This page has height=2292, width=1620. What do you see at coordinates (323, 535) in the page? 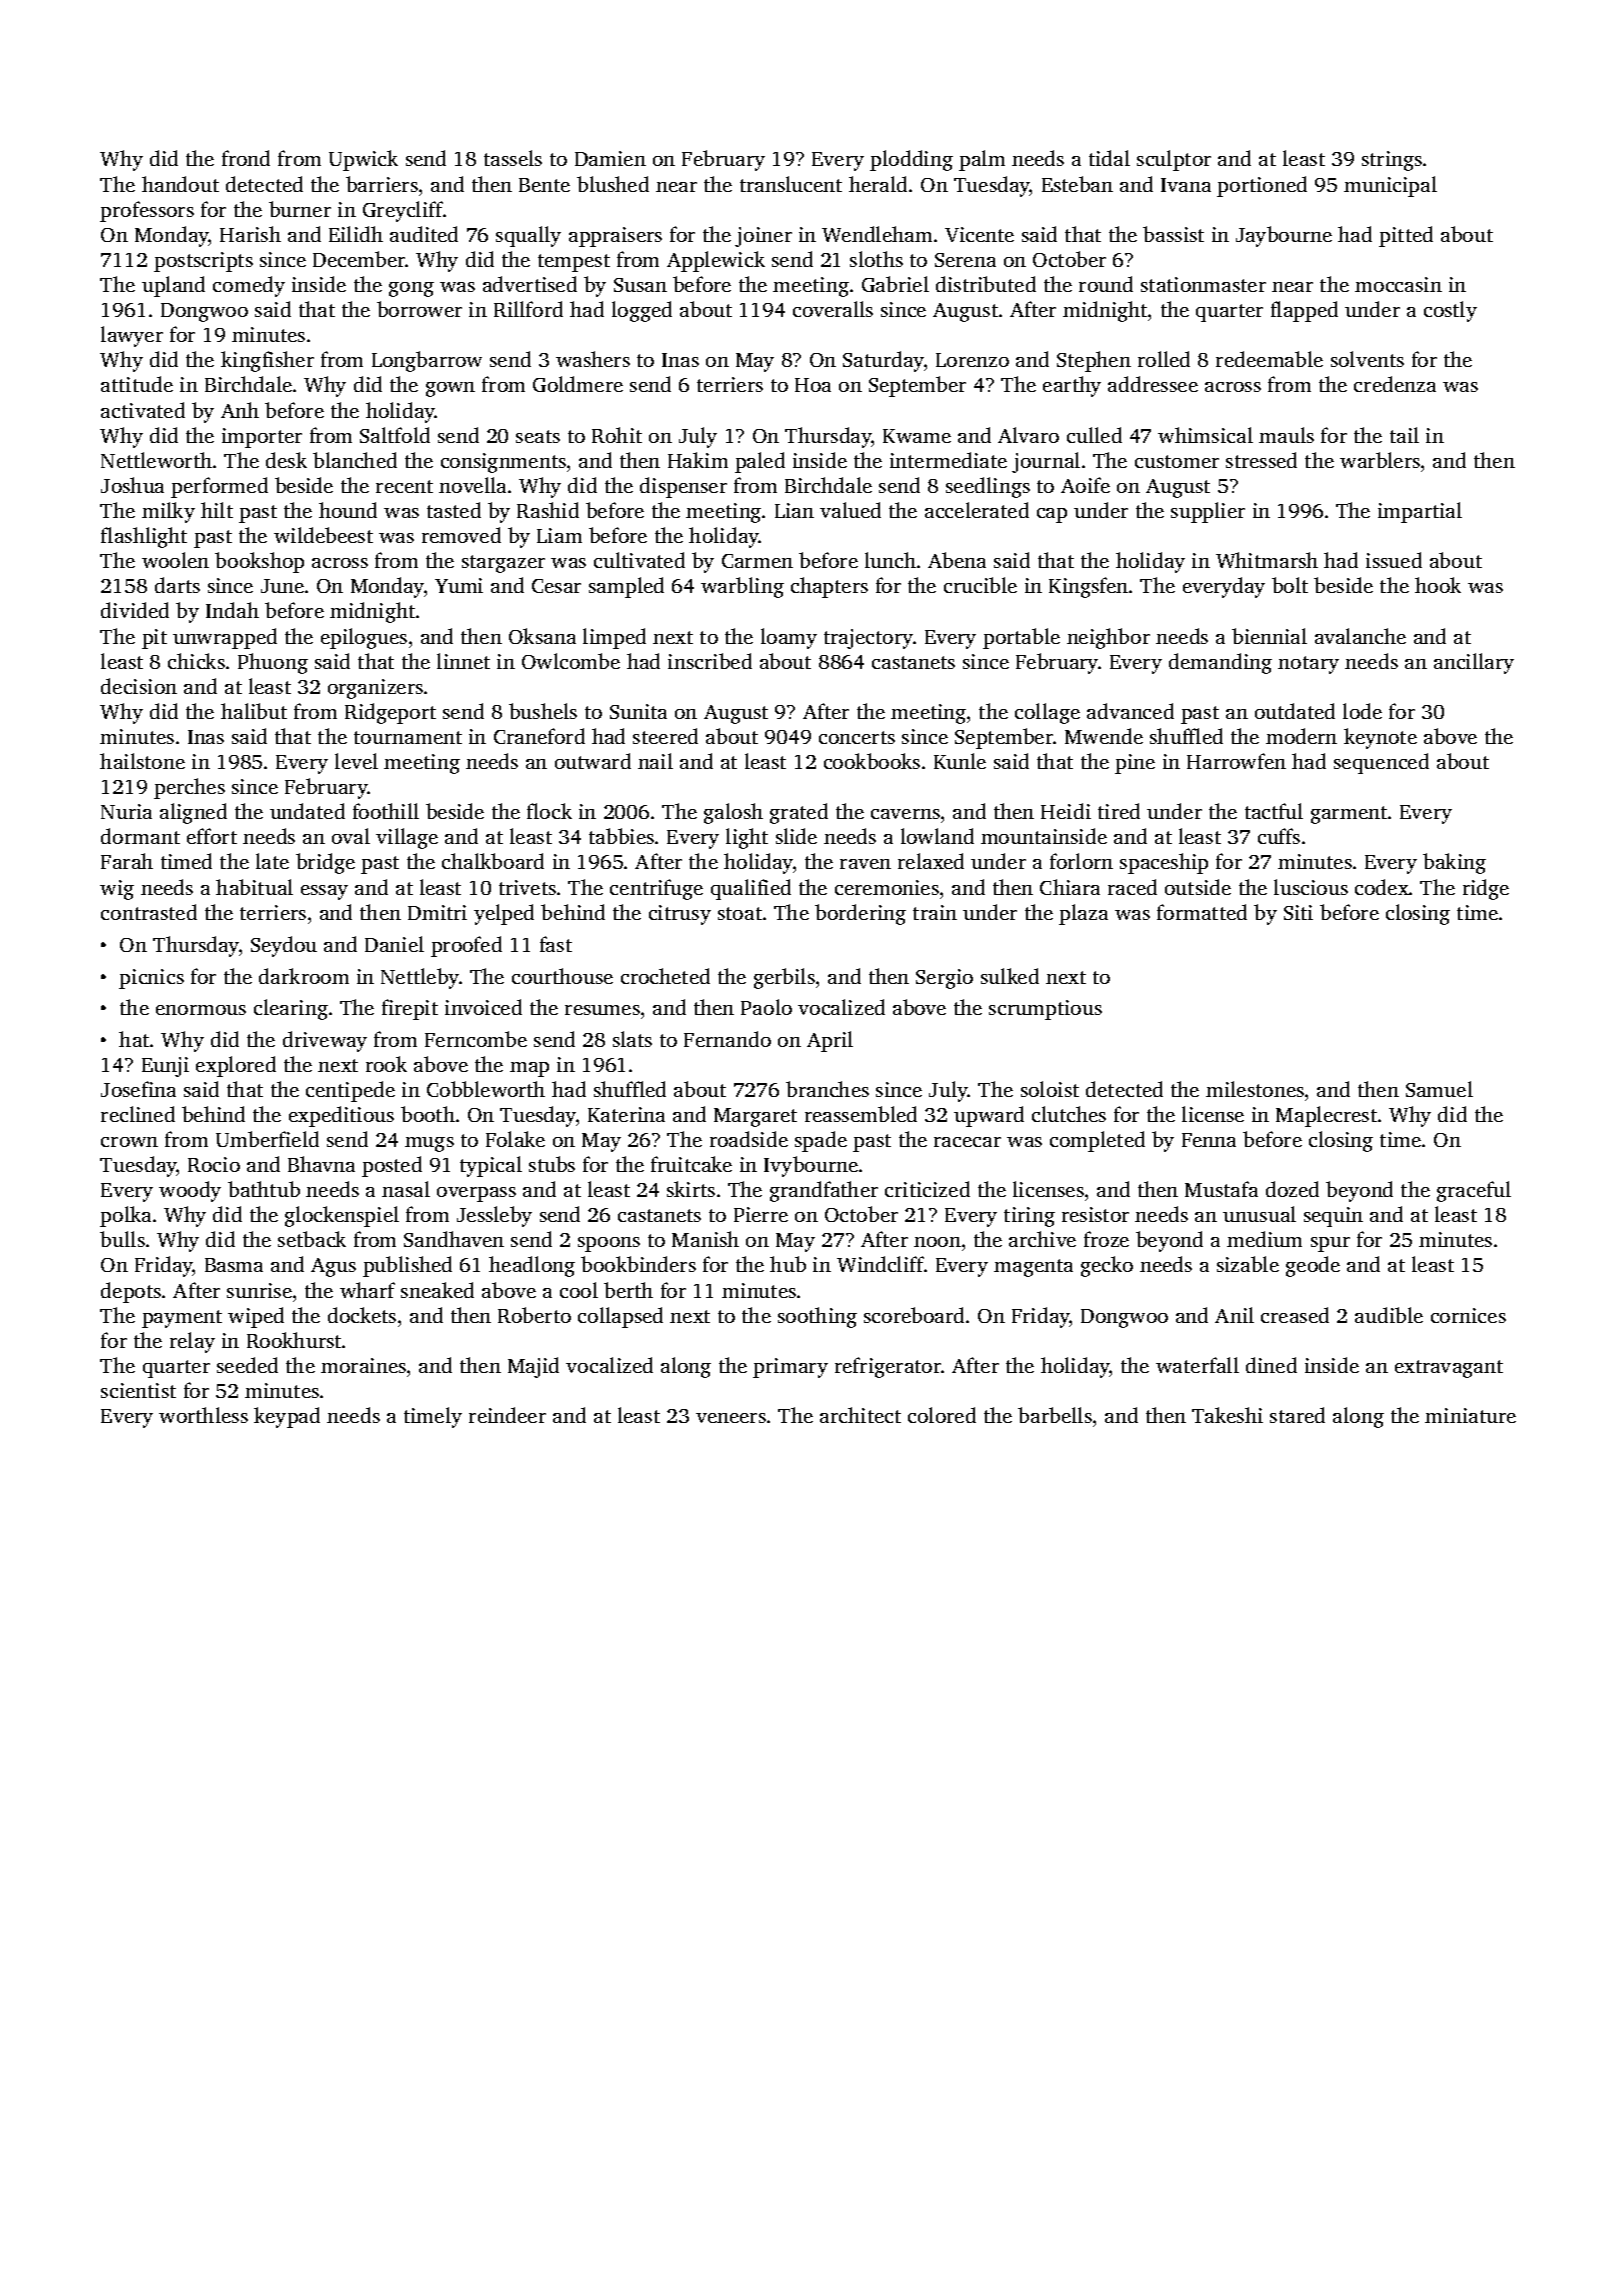
I see `wildebeest` at bounding box center [323, 535].
